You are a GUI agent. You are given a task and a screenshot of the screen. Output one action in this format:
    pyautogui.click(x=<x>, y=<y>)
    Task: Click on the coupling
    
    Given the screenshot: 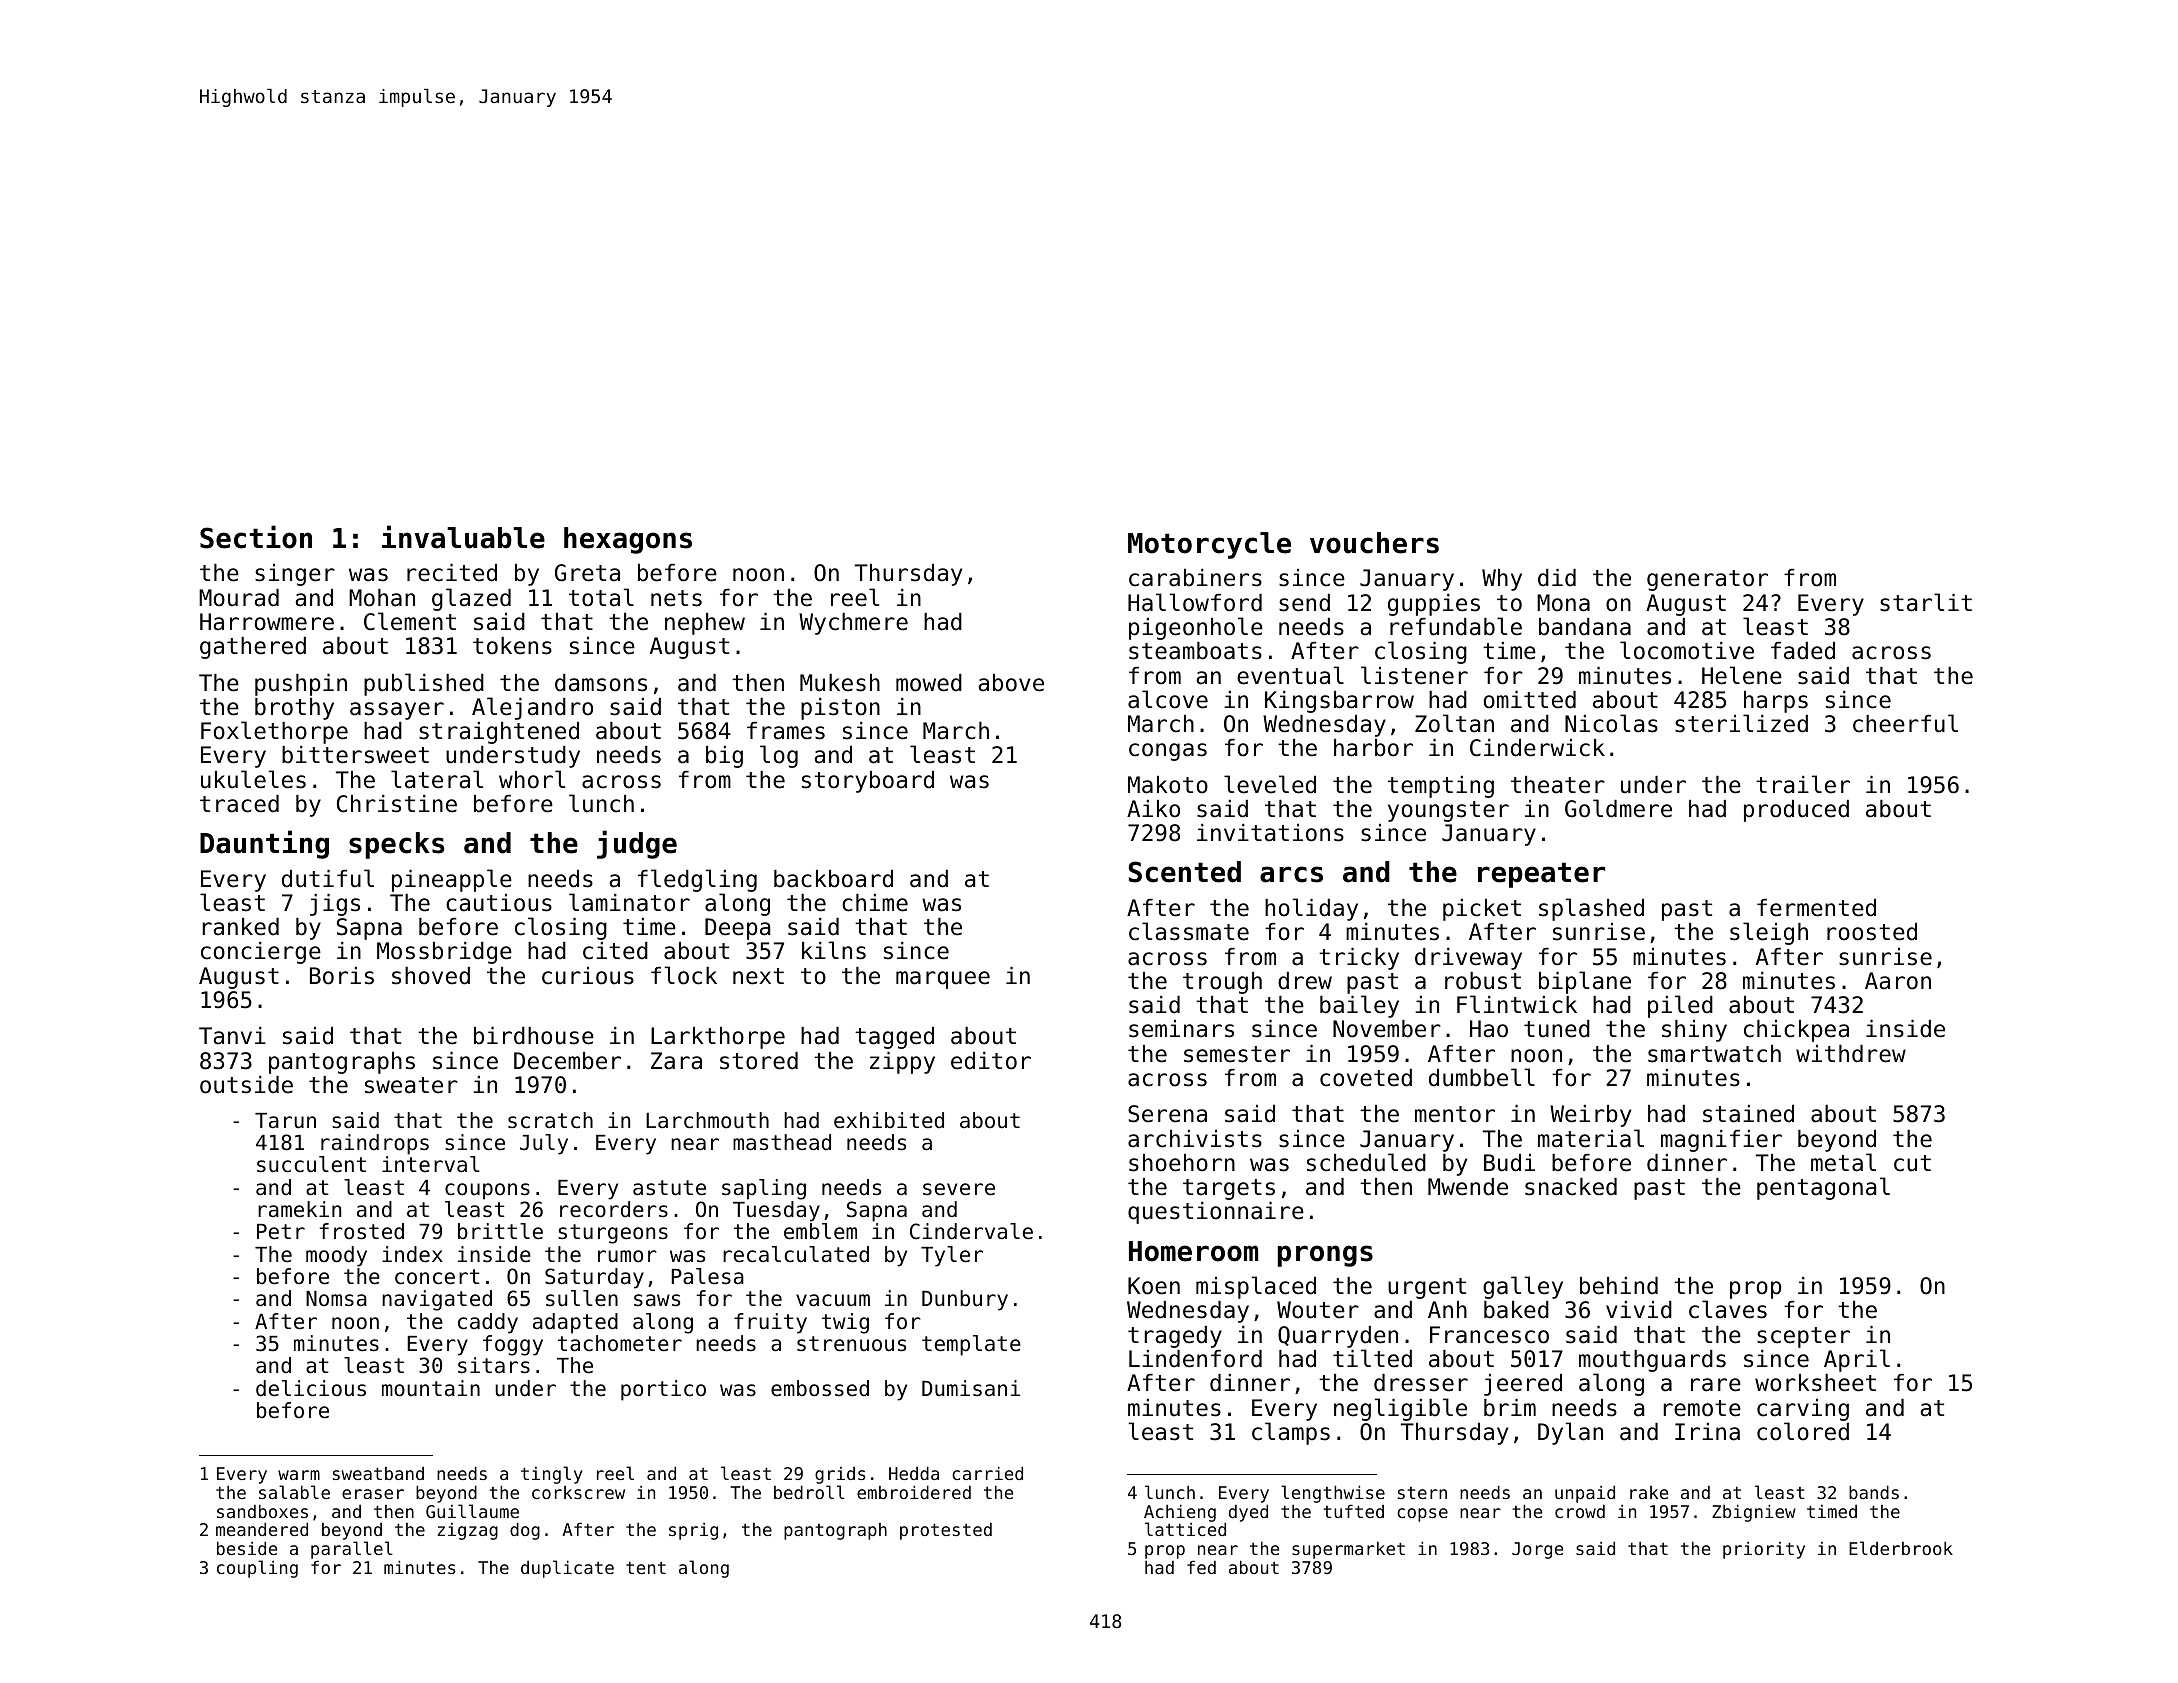 What is the action you would take?
    pyautogui.click(x=257, y=1569)
